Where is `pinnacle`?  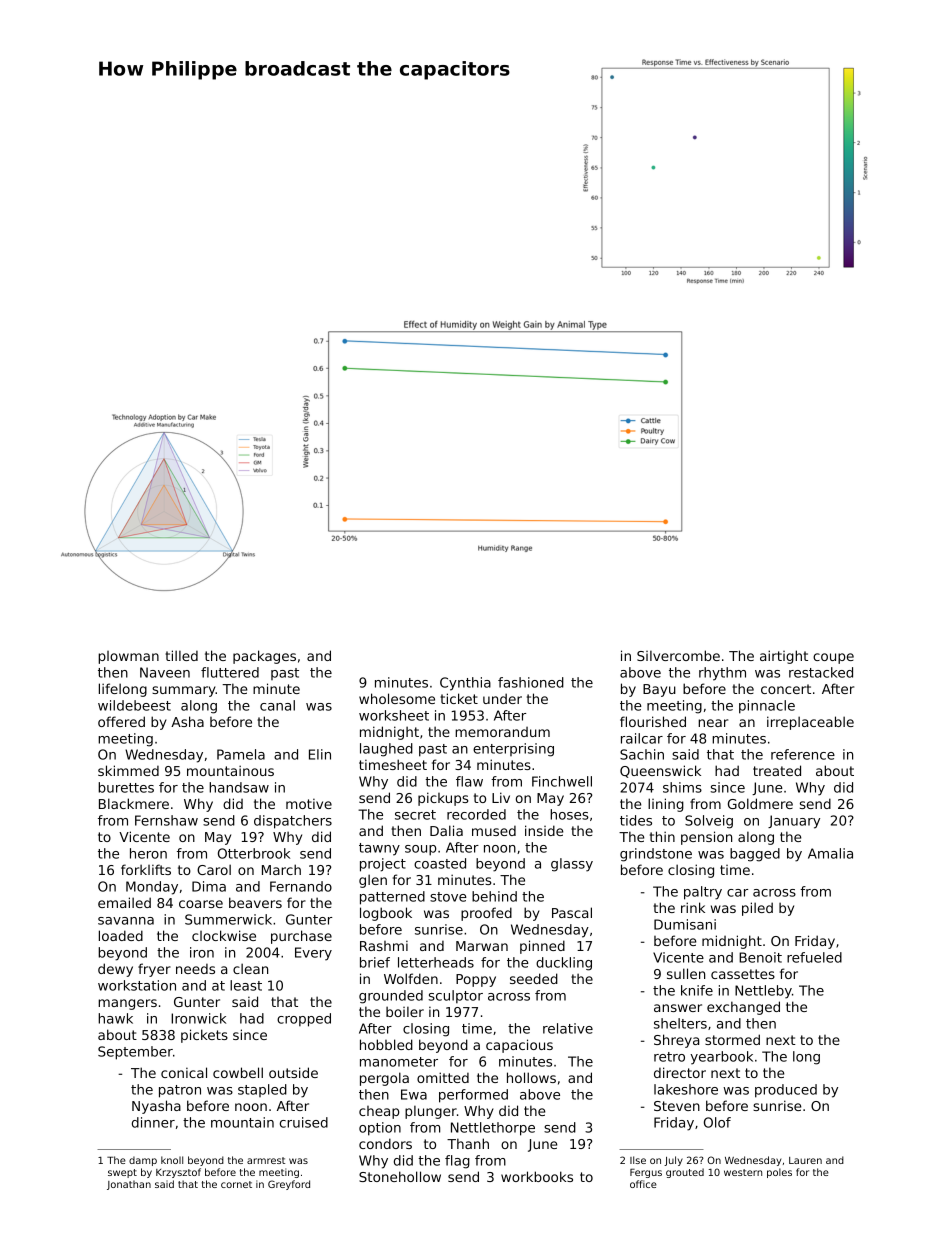
pinnacle is located at coordinates (767, 707).
